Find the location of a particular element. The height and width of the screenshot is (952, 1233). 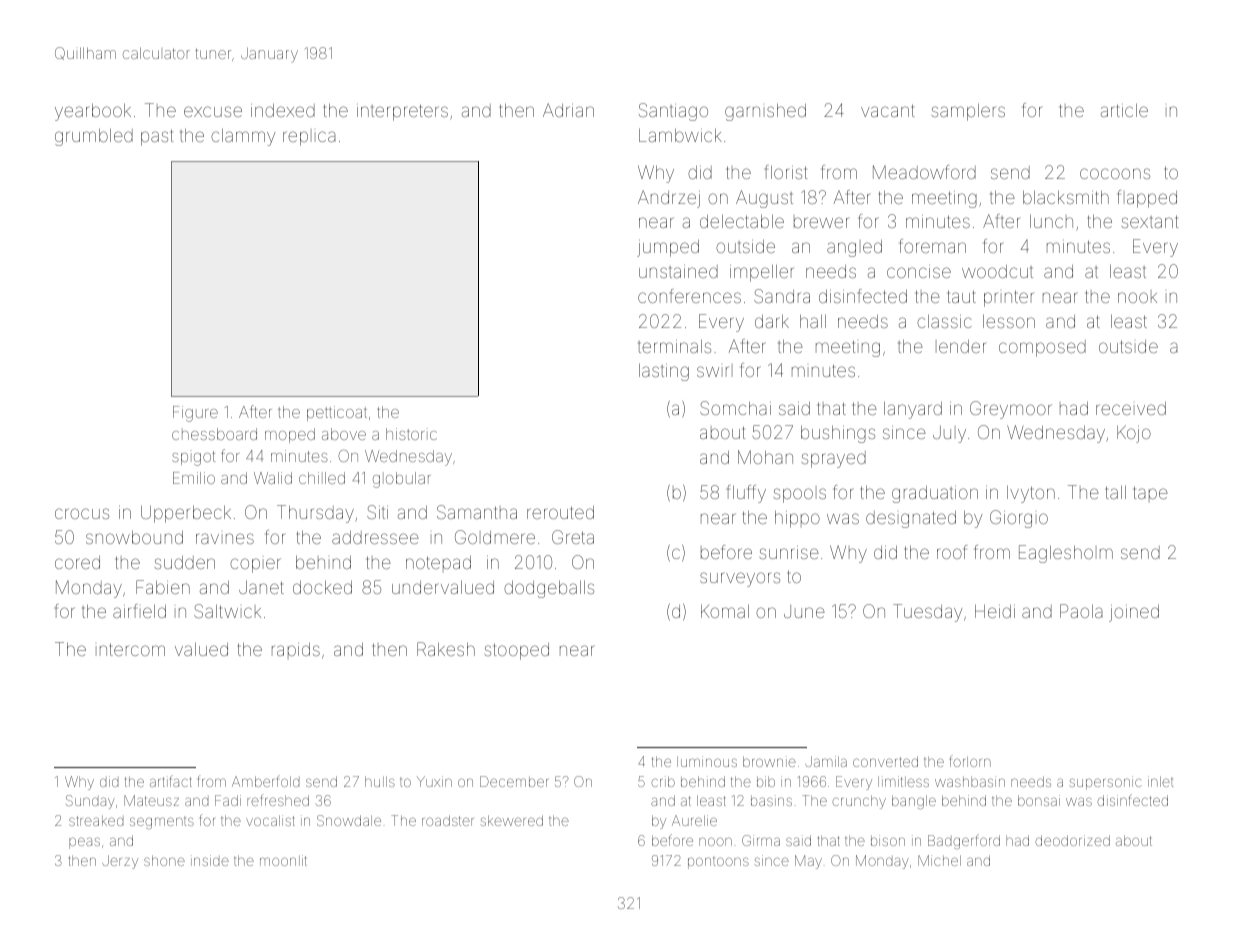

joined is located at coordinates (1134, 613).
